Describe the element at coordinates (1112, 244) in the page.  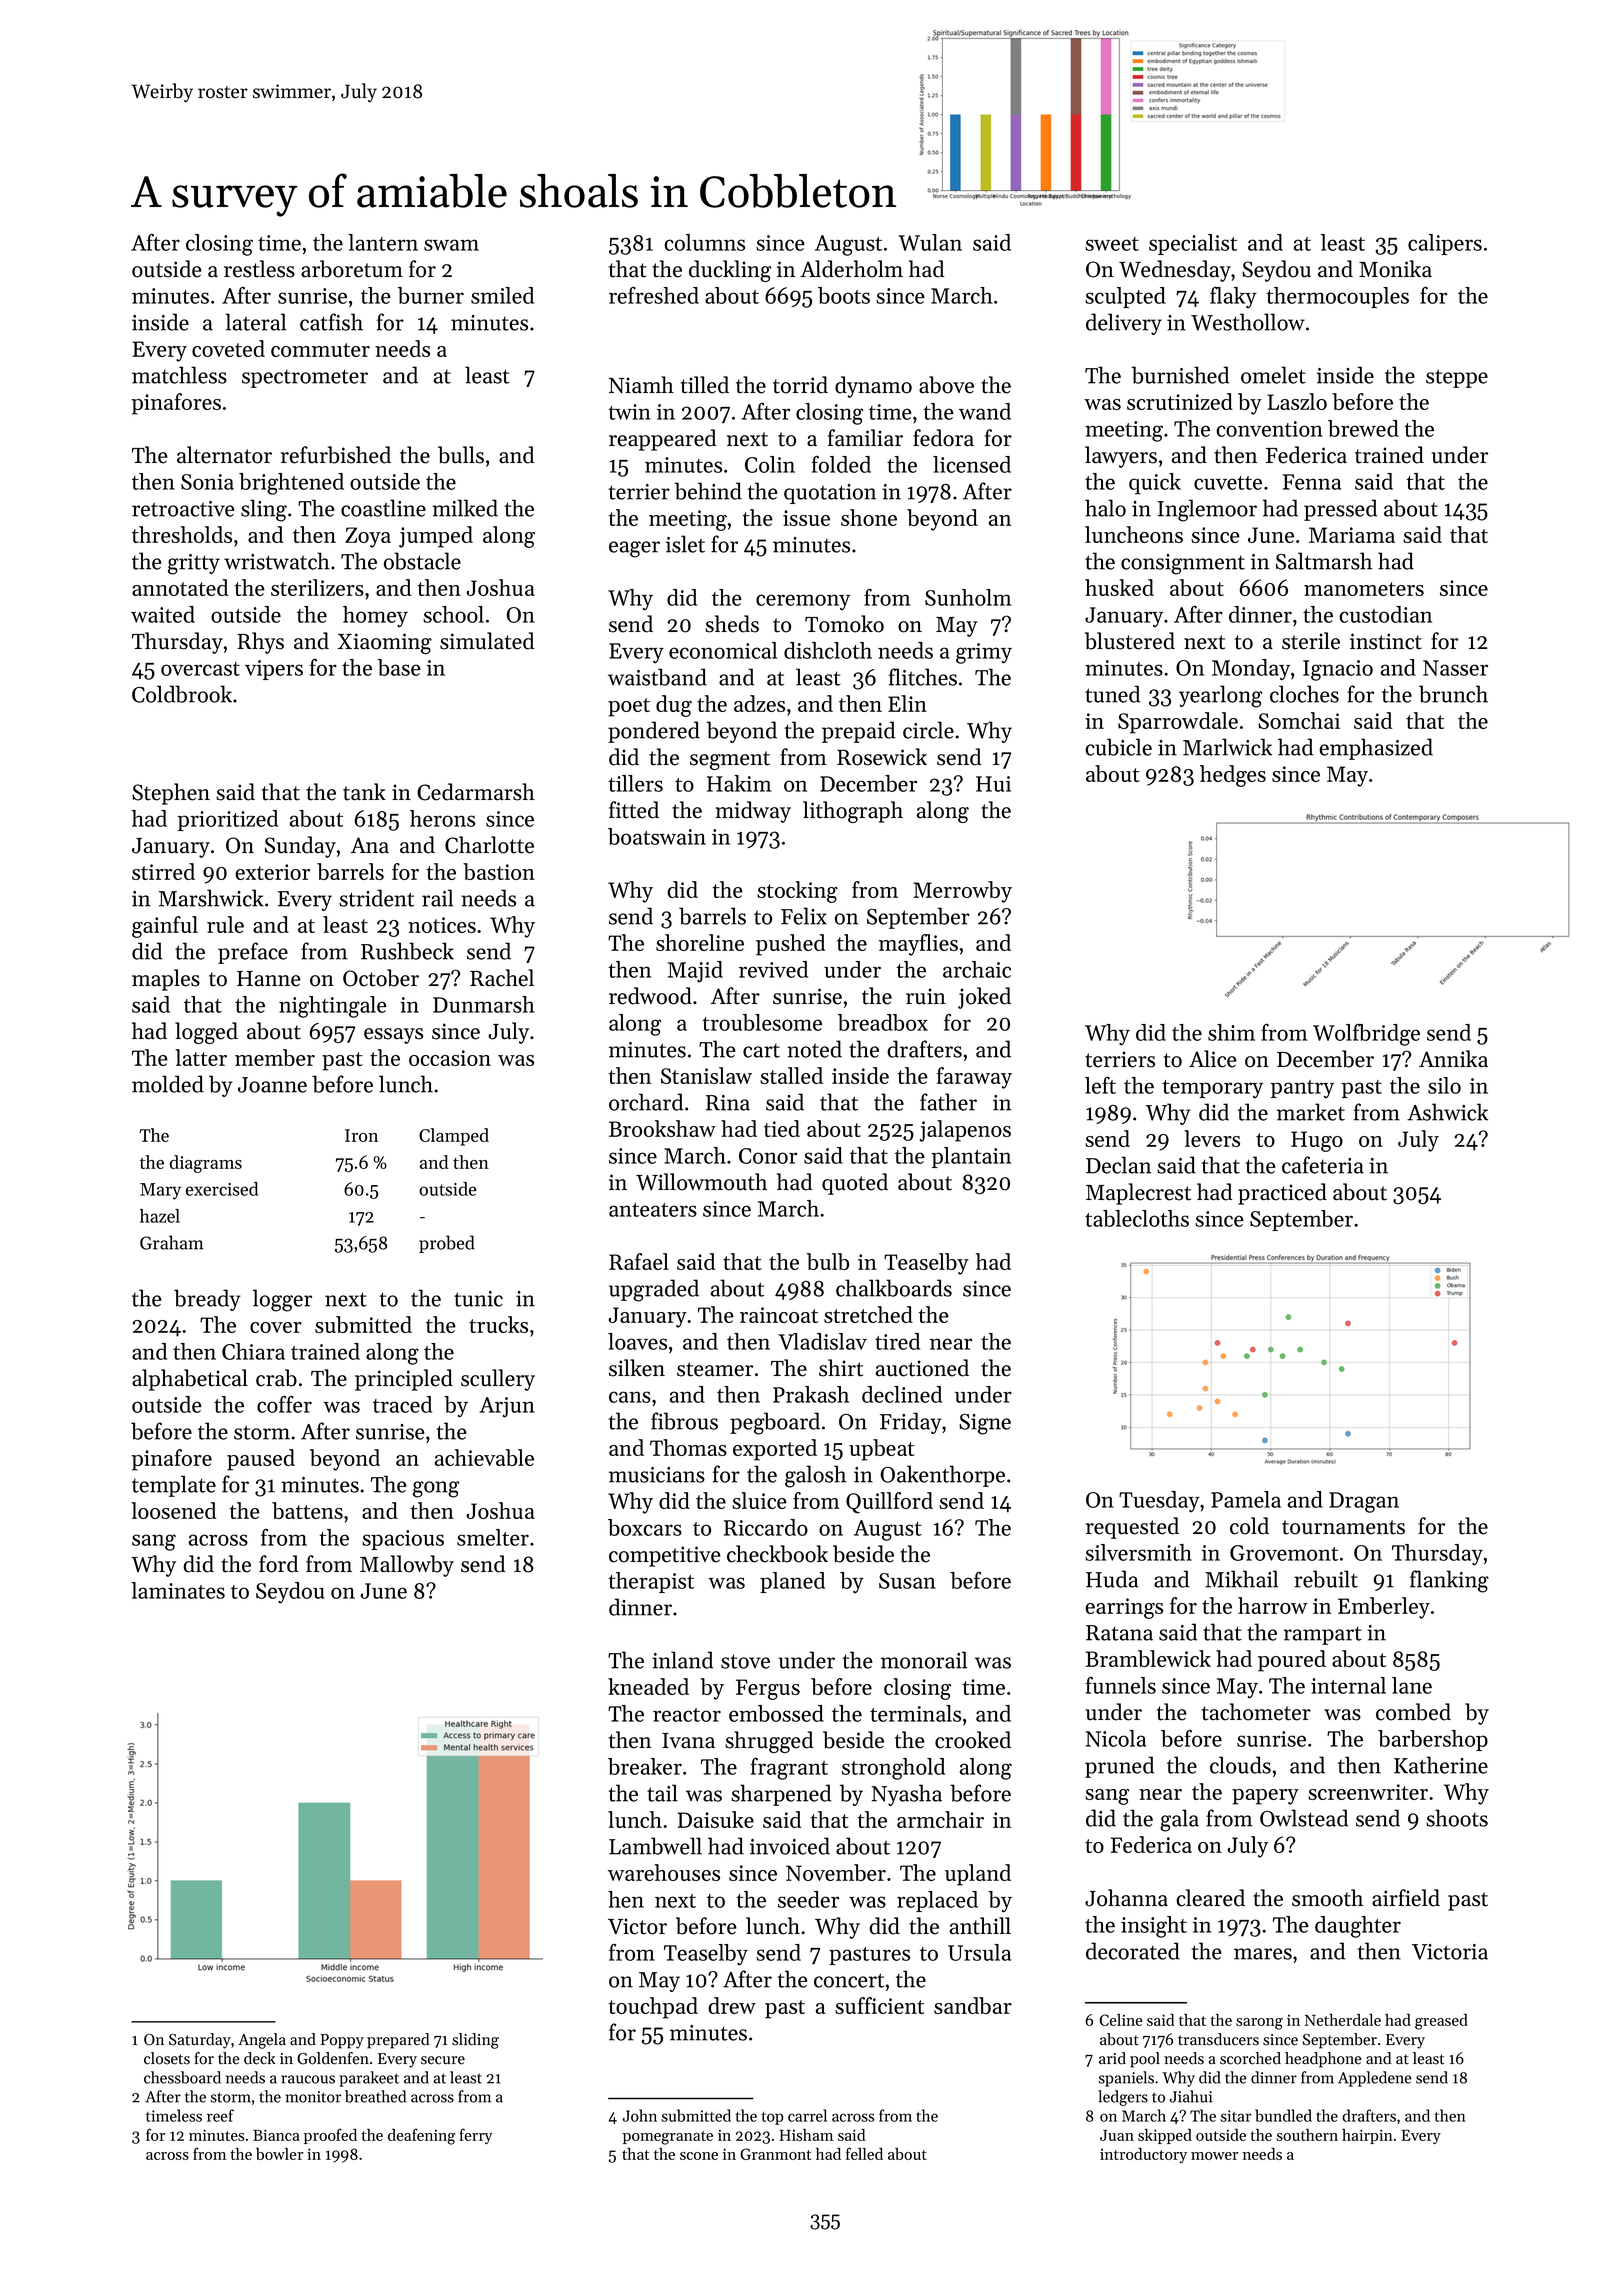
I see `sweet` at that location.
